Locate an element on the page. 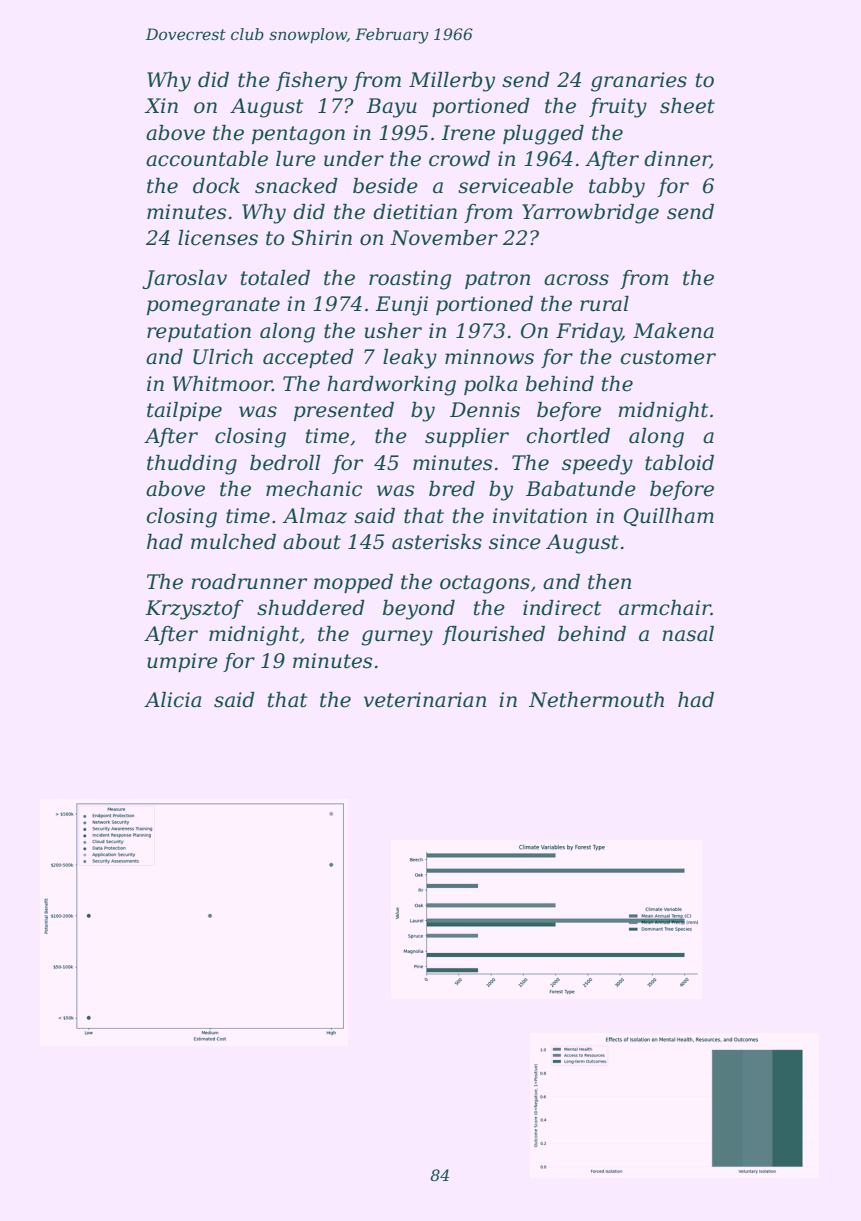 This image has height=1221, width=861. rural is located at coordinates (604, 304).
